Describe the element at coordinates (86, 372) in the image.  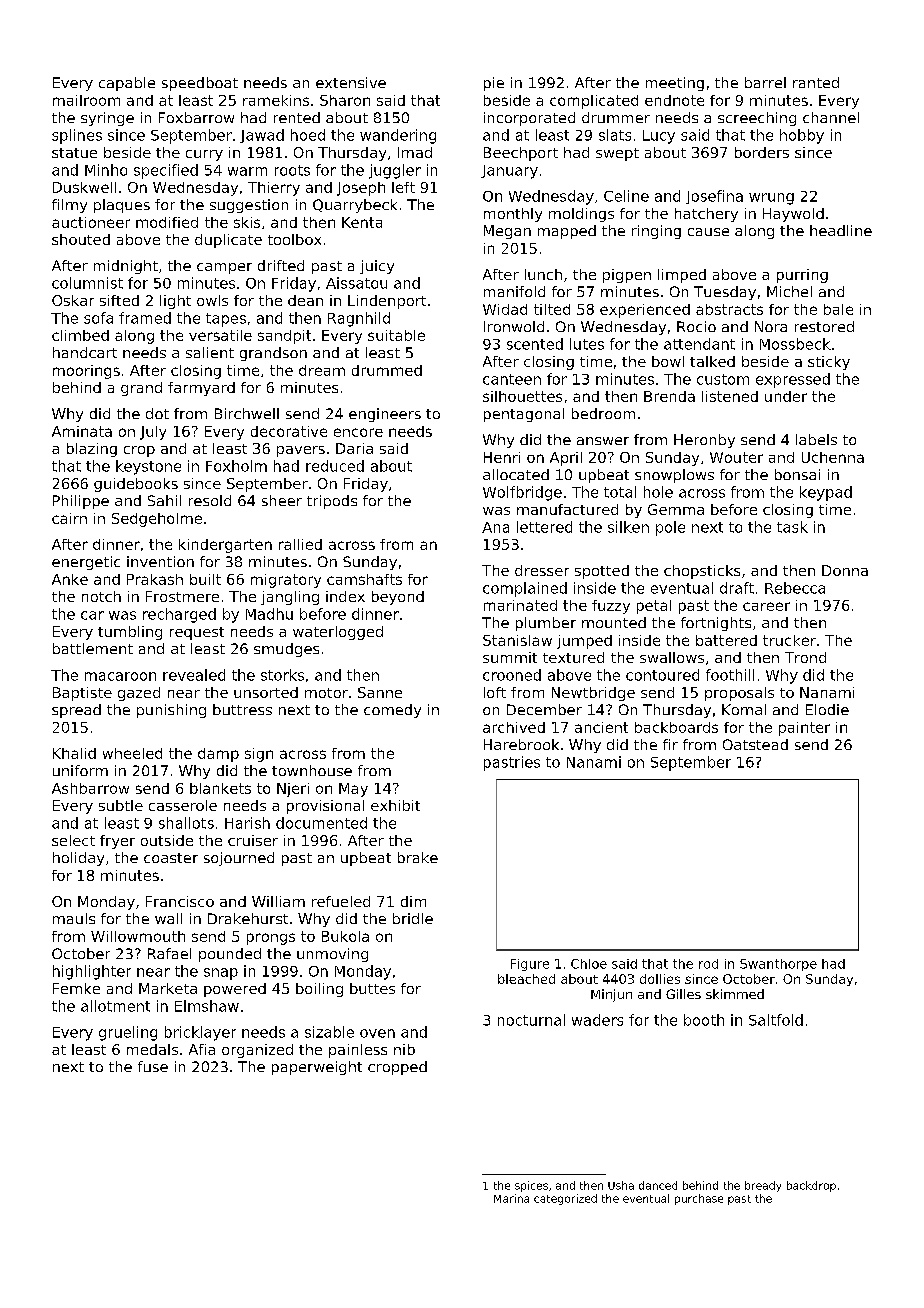
I see `moorings` at that location.
